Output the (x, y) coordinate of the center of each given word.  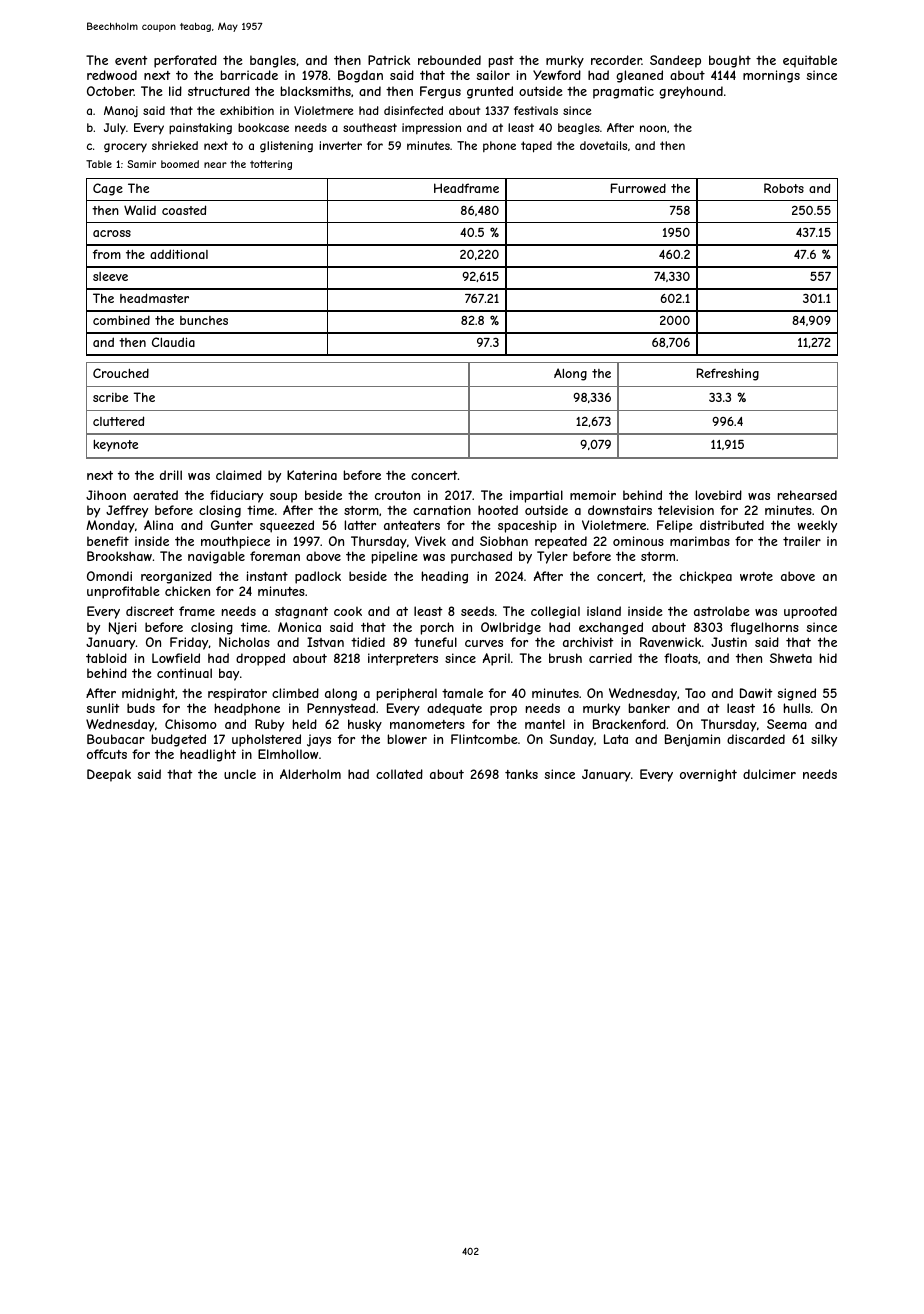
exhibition (247, 110)
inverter (340, 145)
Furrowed (638, 188)
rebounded (449, 60)
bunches (204, 320)
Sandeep (675, 61)
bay (229, 674)
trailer (802, 541)
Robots (784, 188)
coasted (184, 210)
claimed (239, 475)
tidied (368, 642)
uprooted (810, 612)
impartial (536, 496)
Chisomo (191, 724)
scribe (110, 397)
